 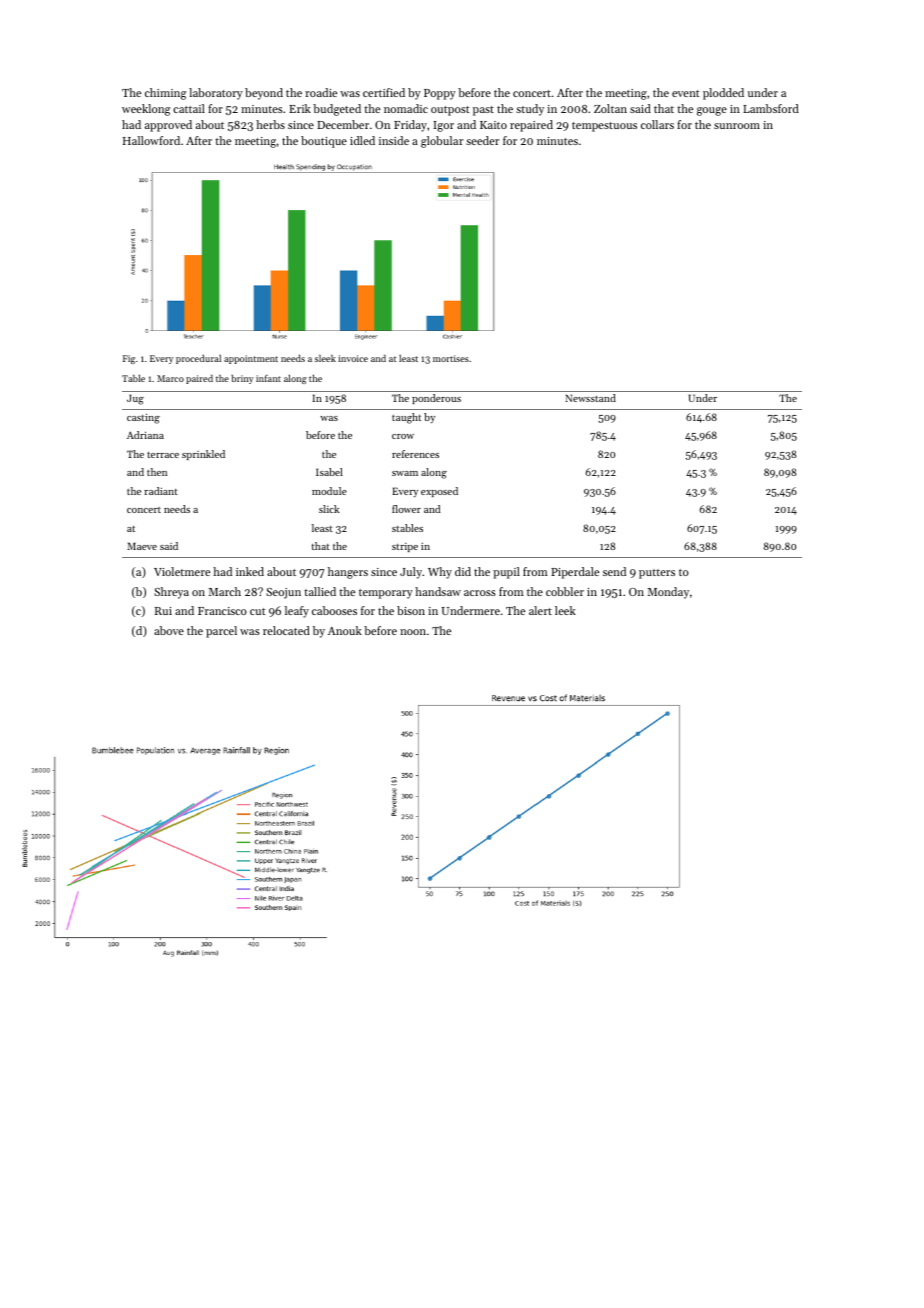 What do you see at coordinates (146, 110) in the screenshot?
I see `weeklong` at bounding box center [146, 110].
